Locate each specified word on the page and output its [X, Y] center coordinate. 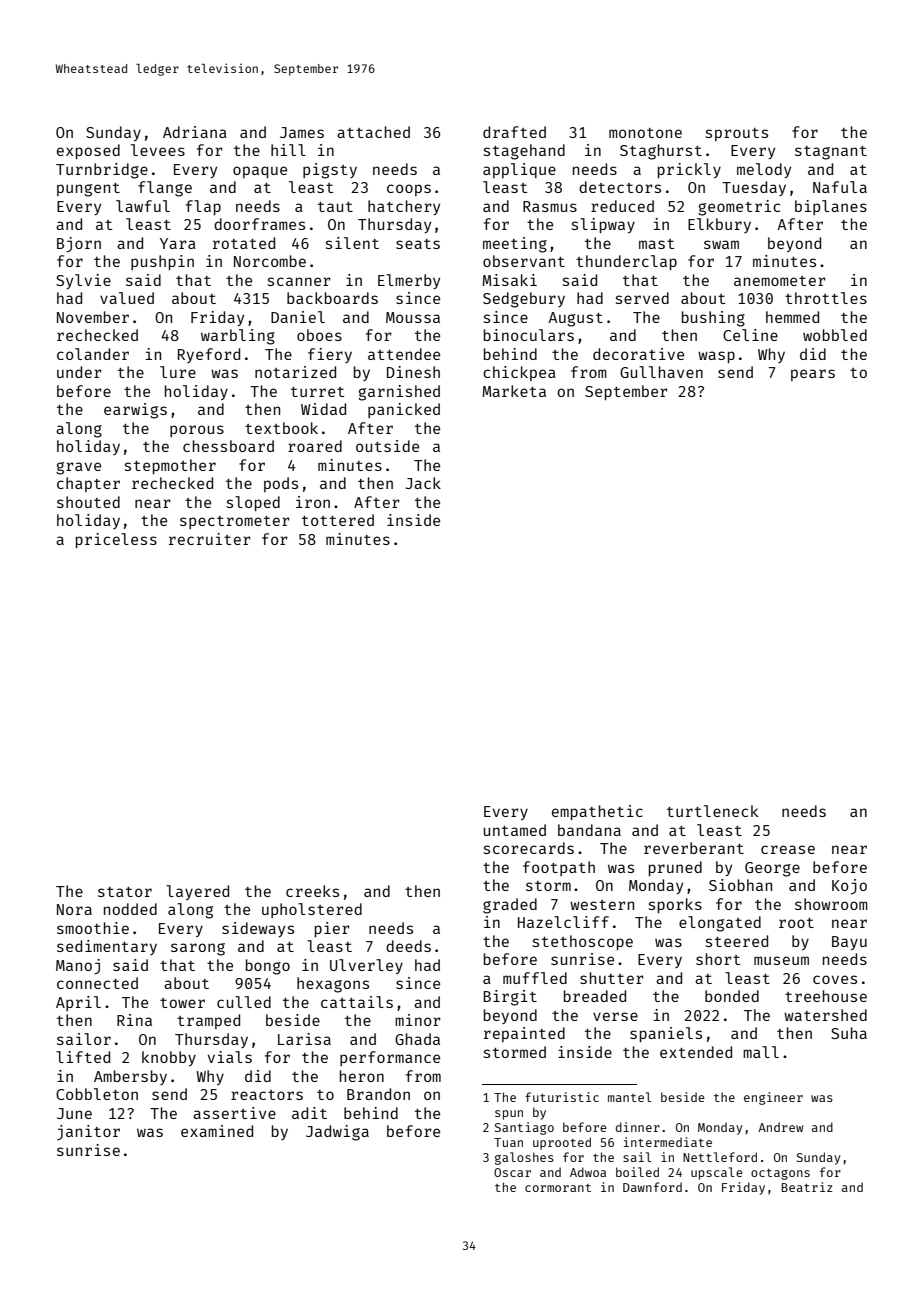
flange [165, 189]
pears [813, 375]
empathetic [597, 812]
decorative [638, 354]
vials [230, 1057]
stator [125, 892]
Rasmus [550, 206]
